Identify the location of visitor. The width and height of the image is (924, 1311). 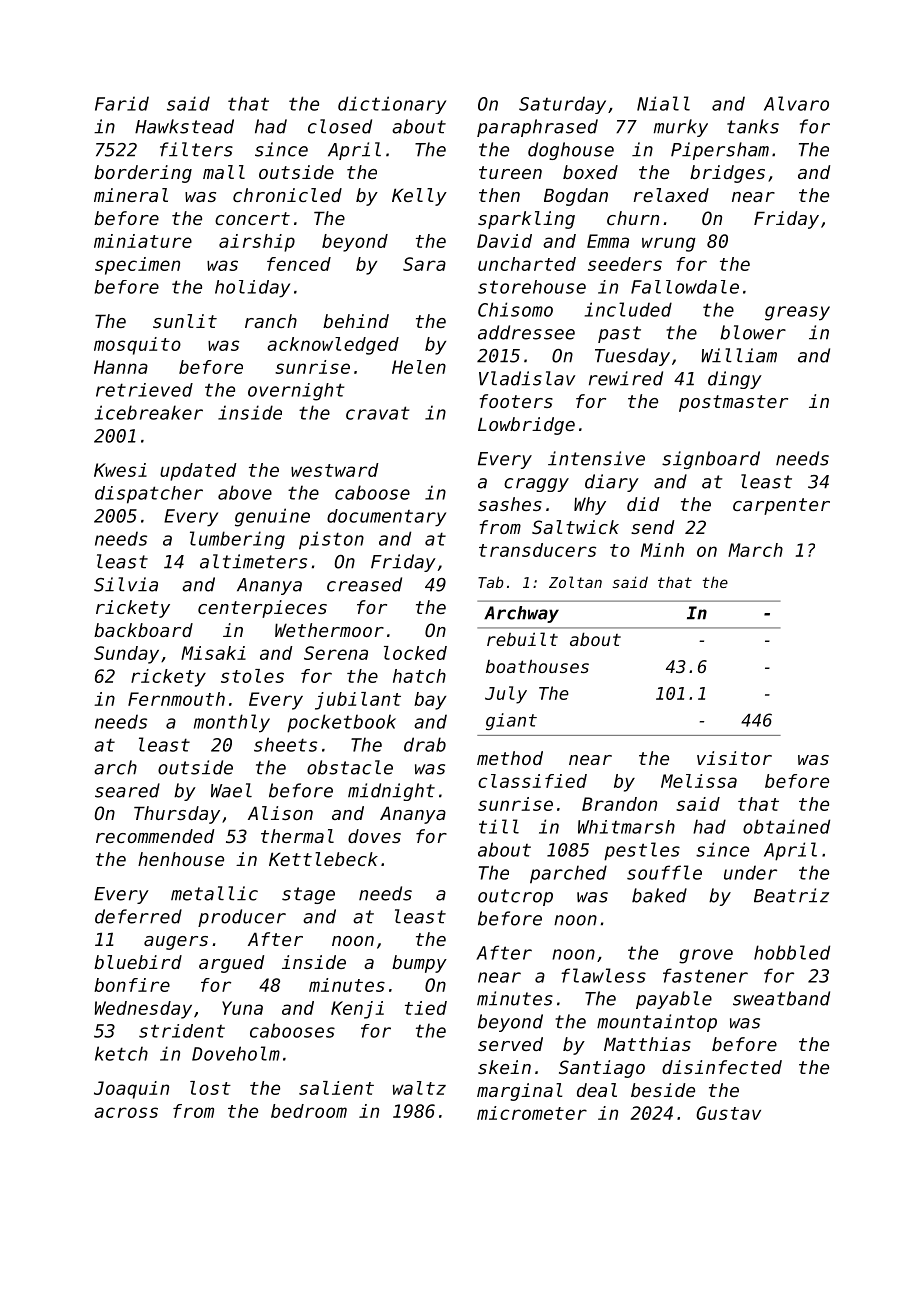
(734, 758).
